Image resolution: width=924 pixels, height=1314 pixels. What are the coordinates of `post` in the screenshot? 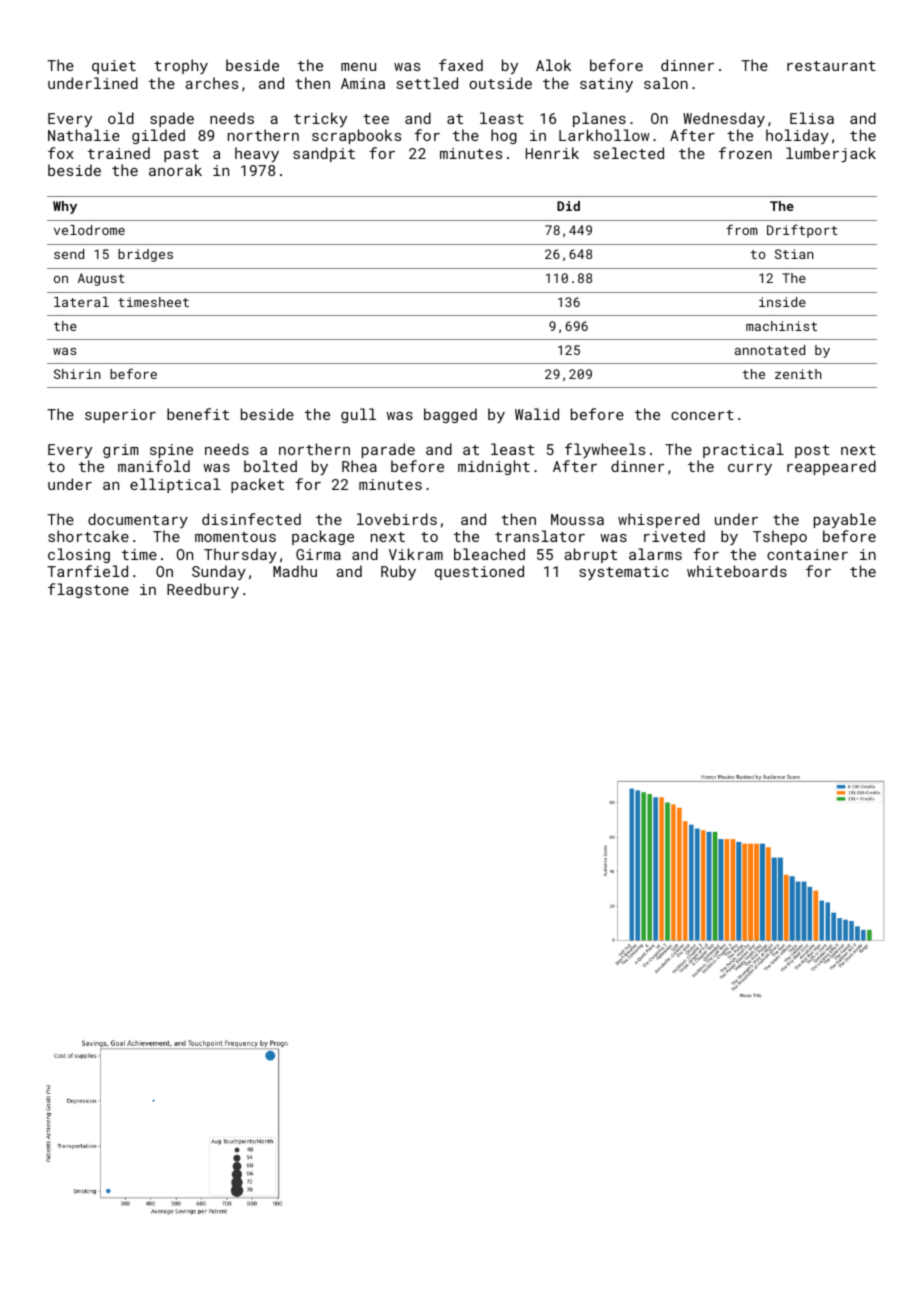 It's located at (812, 451).
